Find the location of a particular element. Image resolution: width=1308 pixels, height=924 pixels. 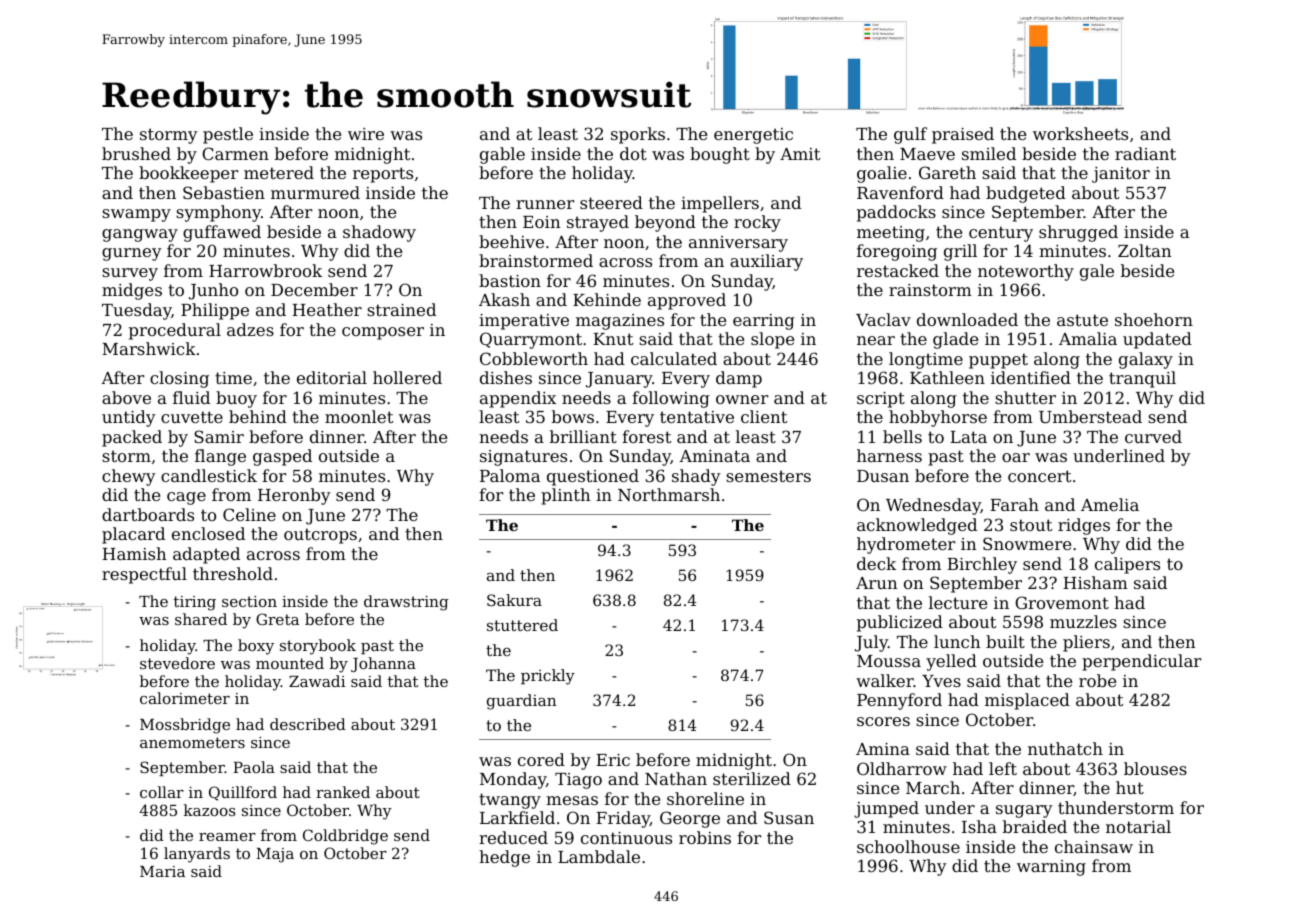

Susan is located at coordinates (789, 817).
